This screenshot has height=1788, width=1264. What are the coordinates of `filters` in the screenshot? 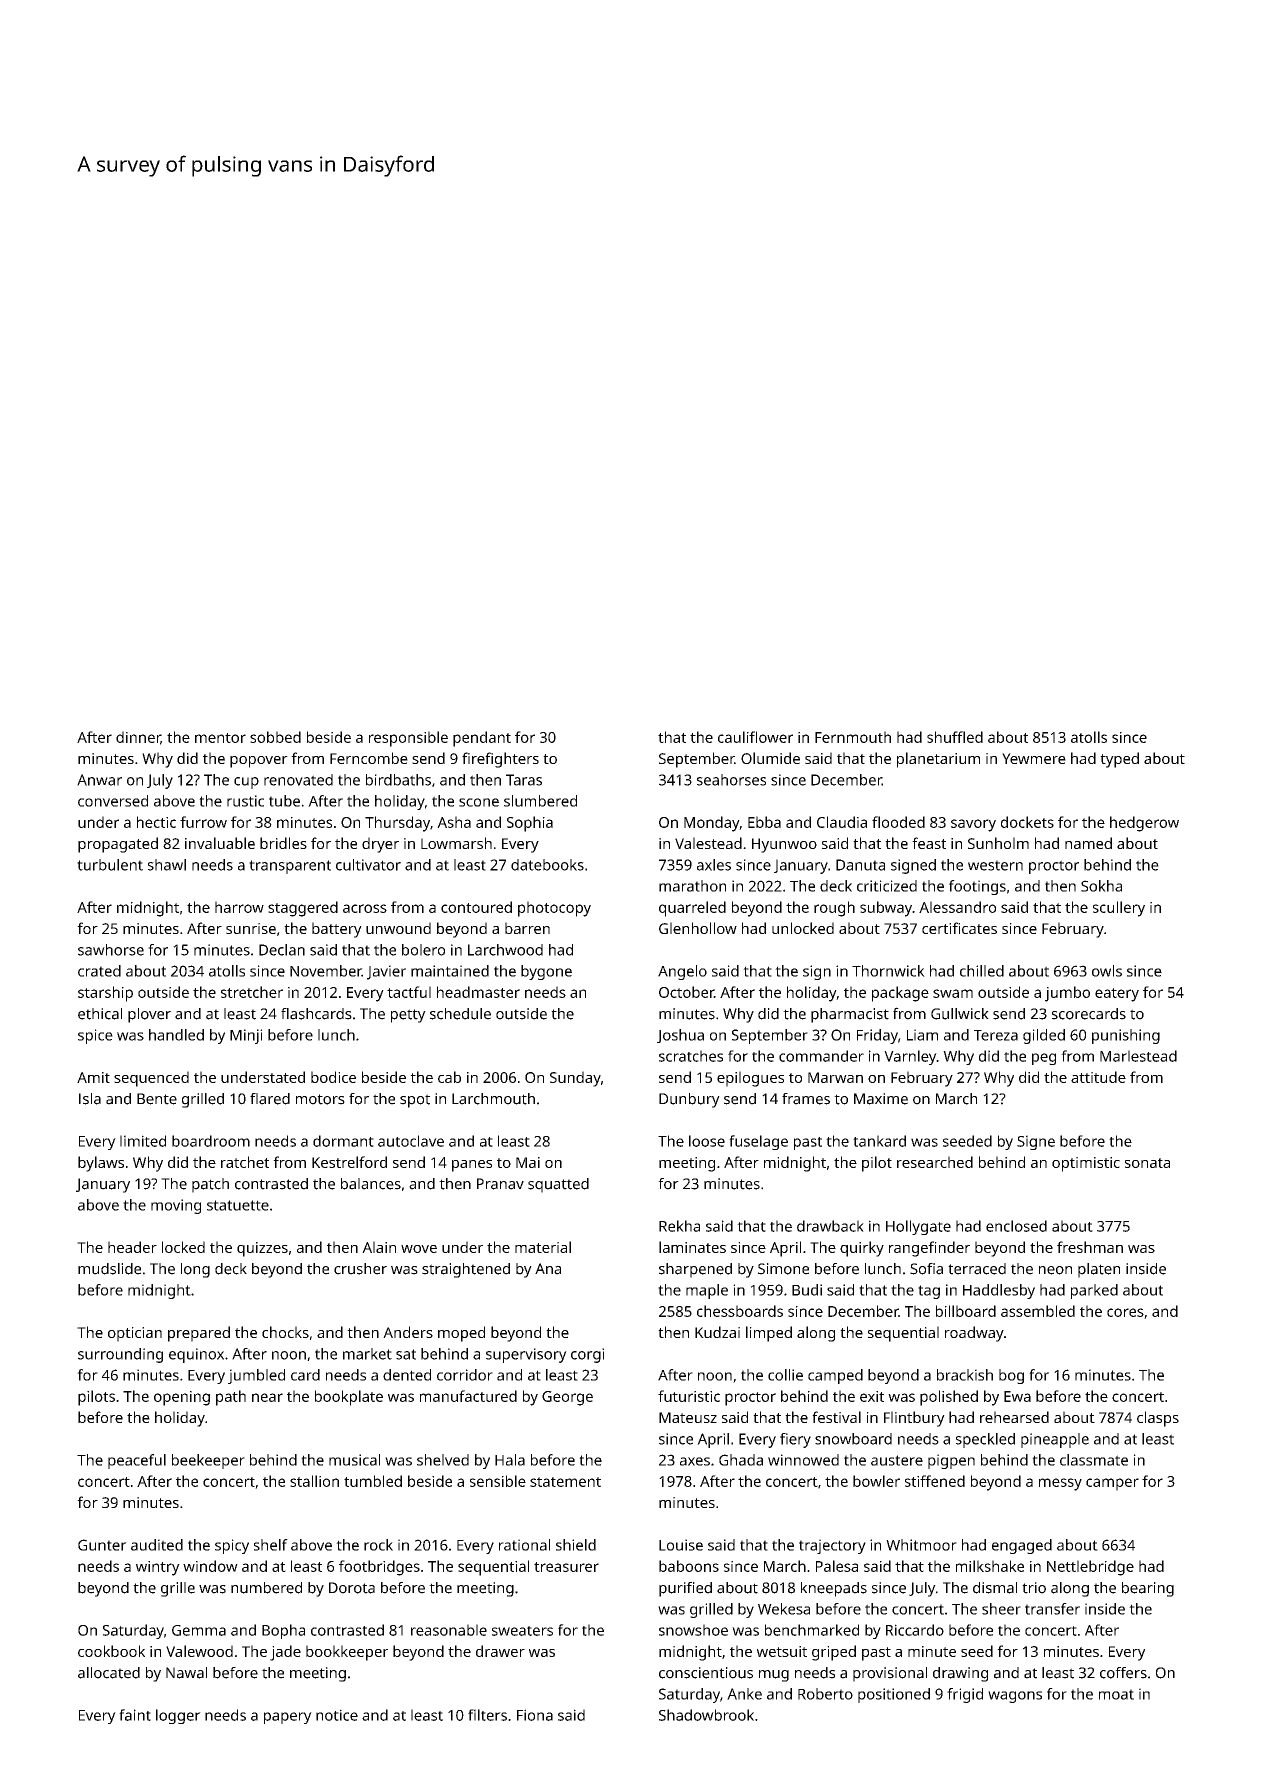 It's located at (487, 1715).
